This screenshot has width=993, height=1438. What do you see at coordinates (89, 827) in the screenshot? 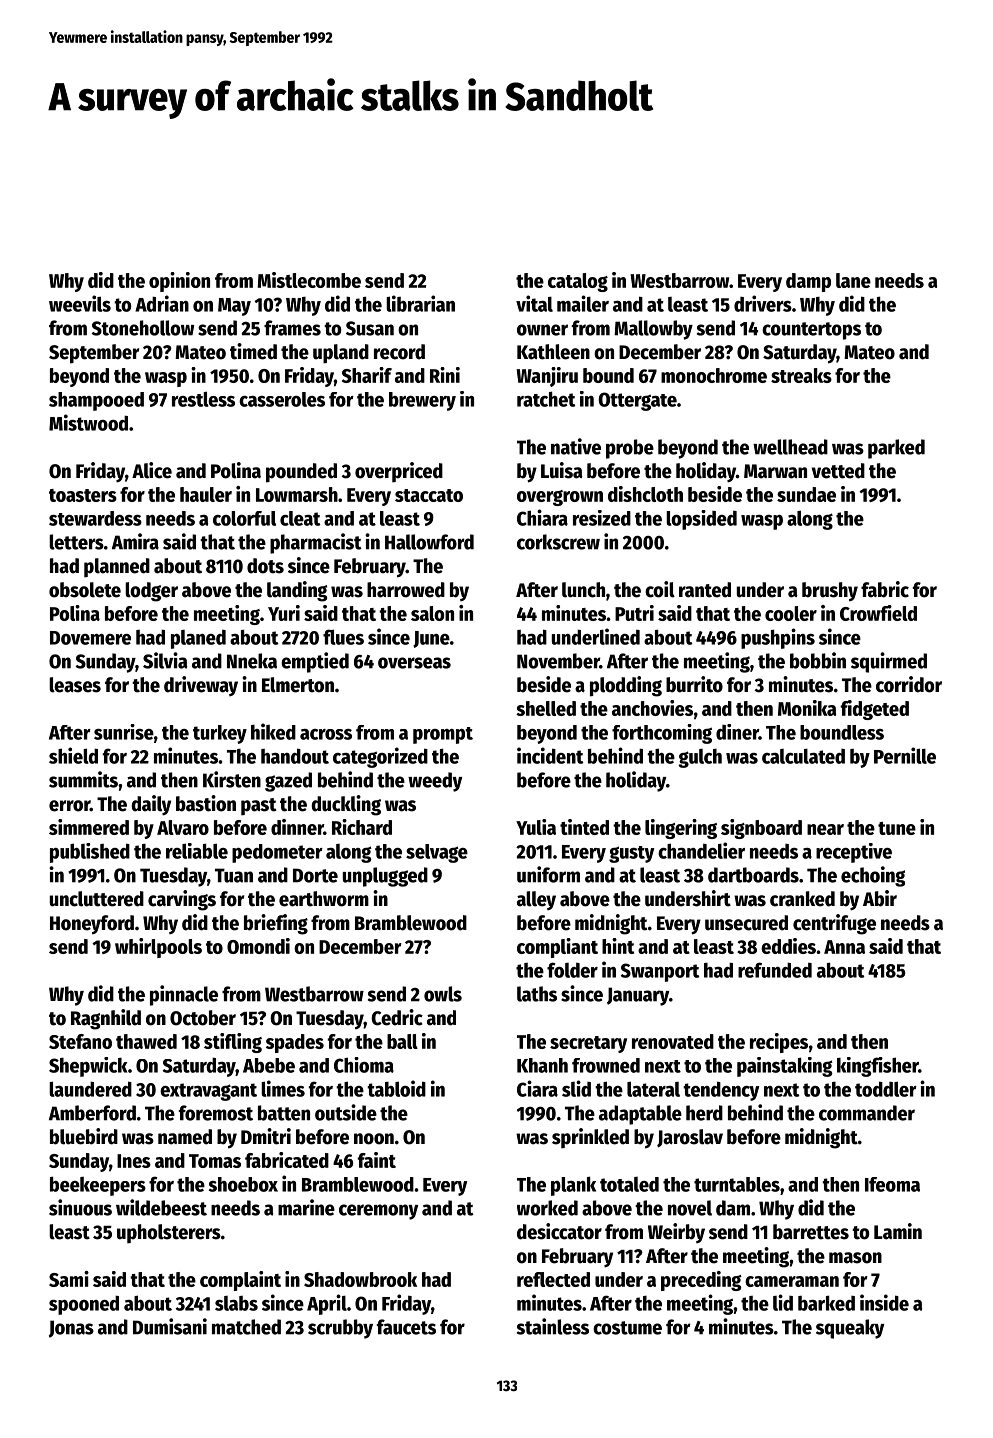
I see `simmered` at bounding box center [89, 827].
